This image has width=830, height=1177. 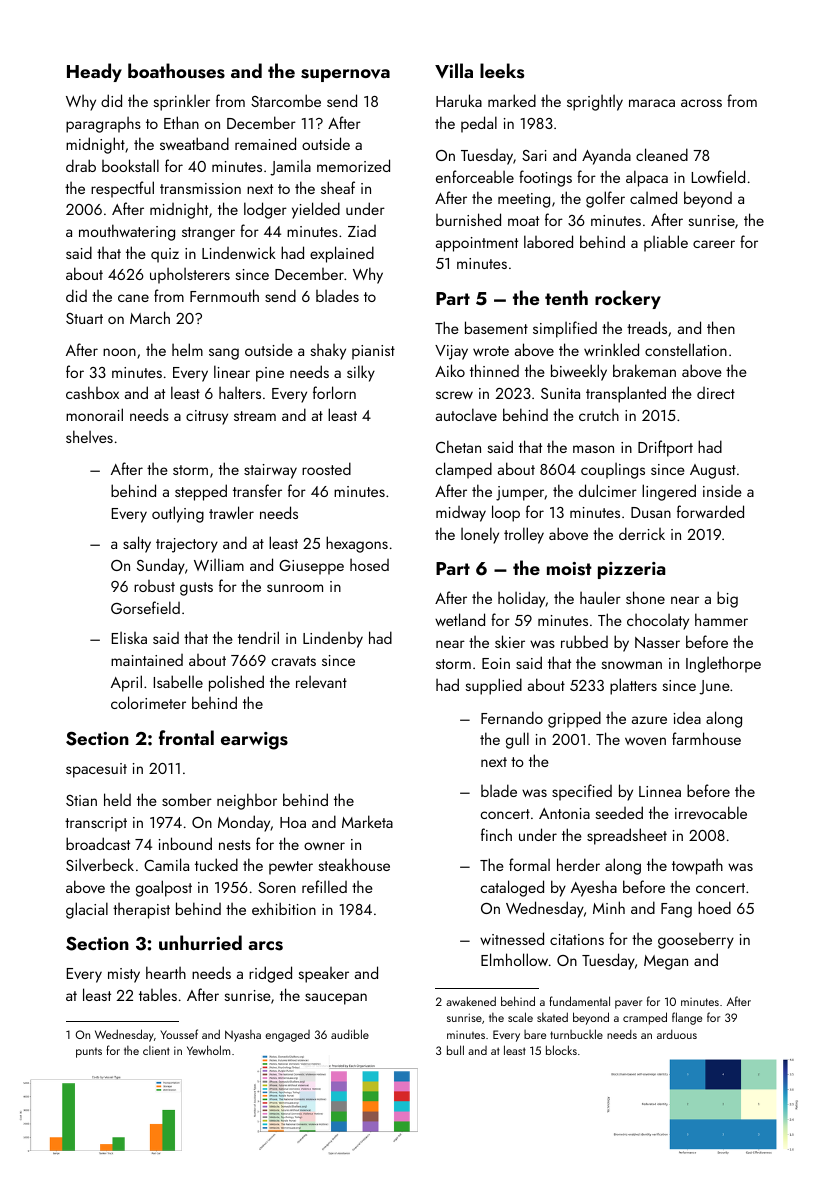 I want to click on Starcombe, so click(x=286, y=100).
